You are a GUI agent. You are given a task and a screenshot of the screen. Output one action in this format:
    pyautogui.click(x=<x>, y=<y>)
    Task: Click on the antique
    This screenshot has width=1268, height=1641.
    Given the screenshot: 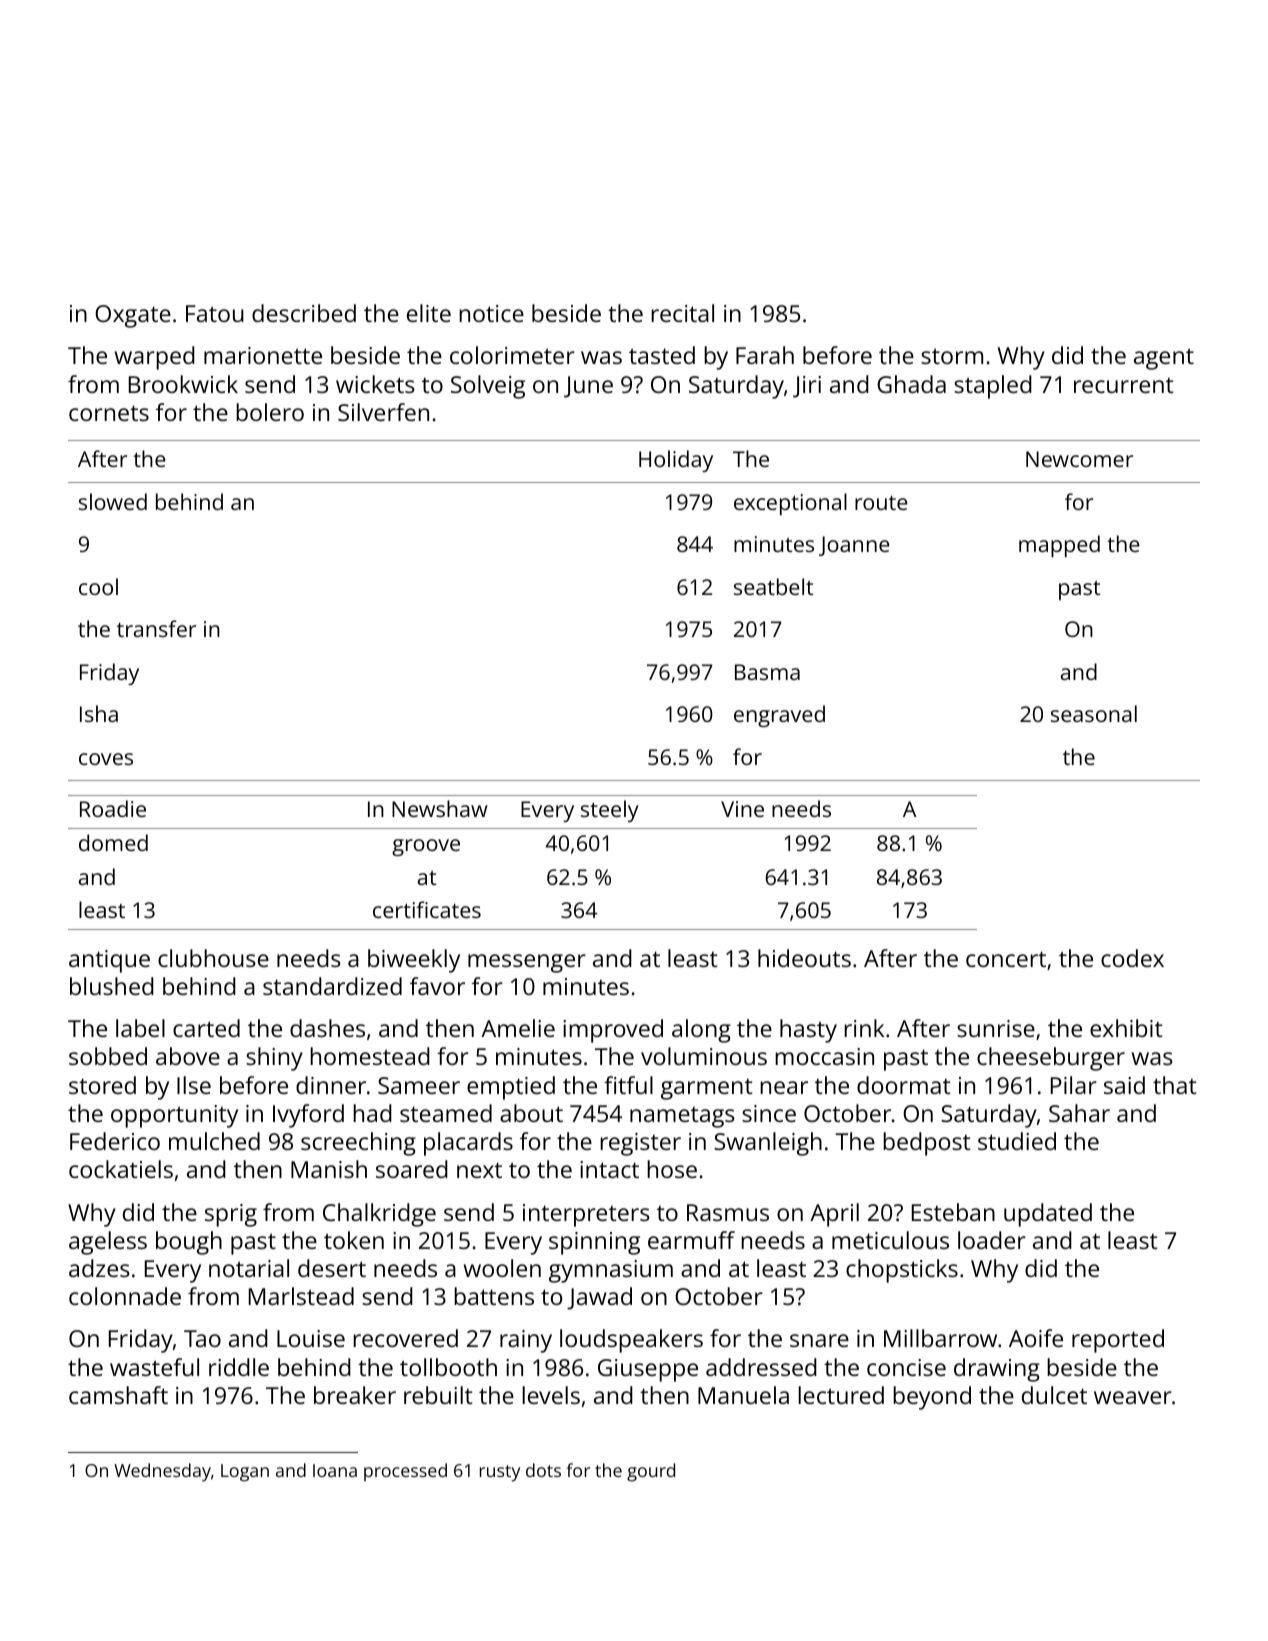 What is the action you would take?
    pyautogui.click(x=109, y=961)
